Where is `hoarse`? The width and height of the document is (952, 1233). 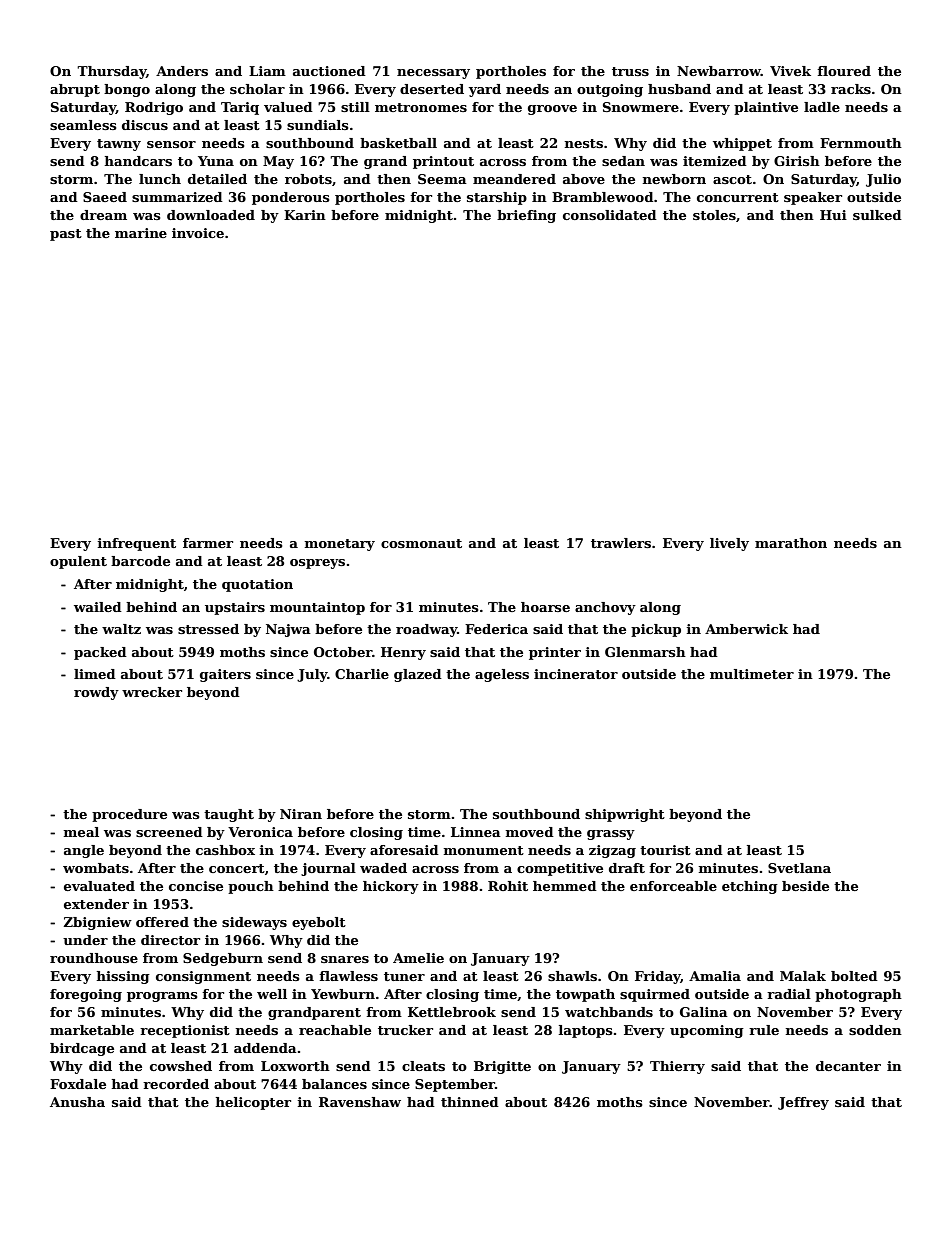
hoarse is located at coordinates (545, 607).
